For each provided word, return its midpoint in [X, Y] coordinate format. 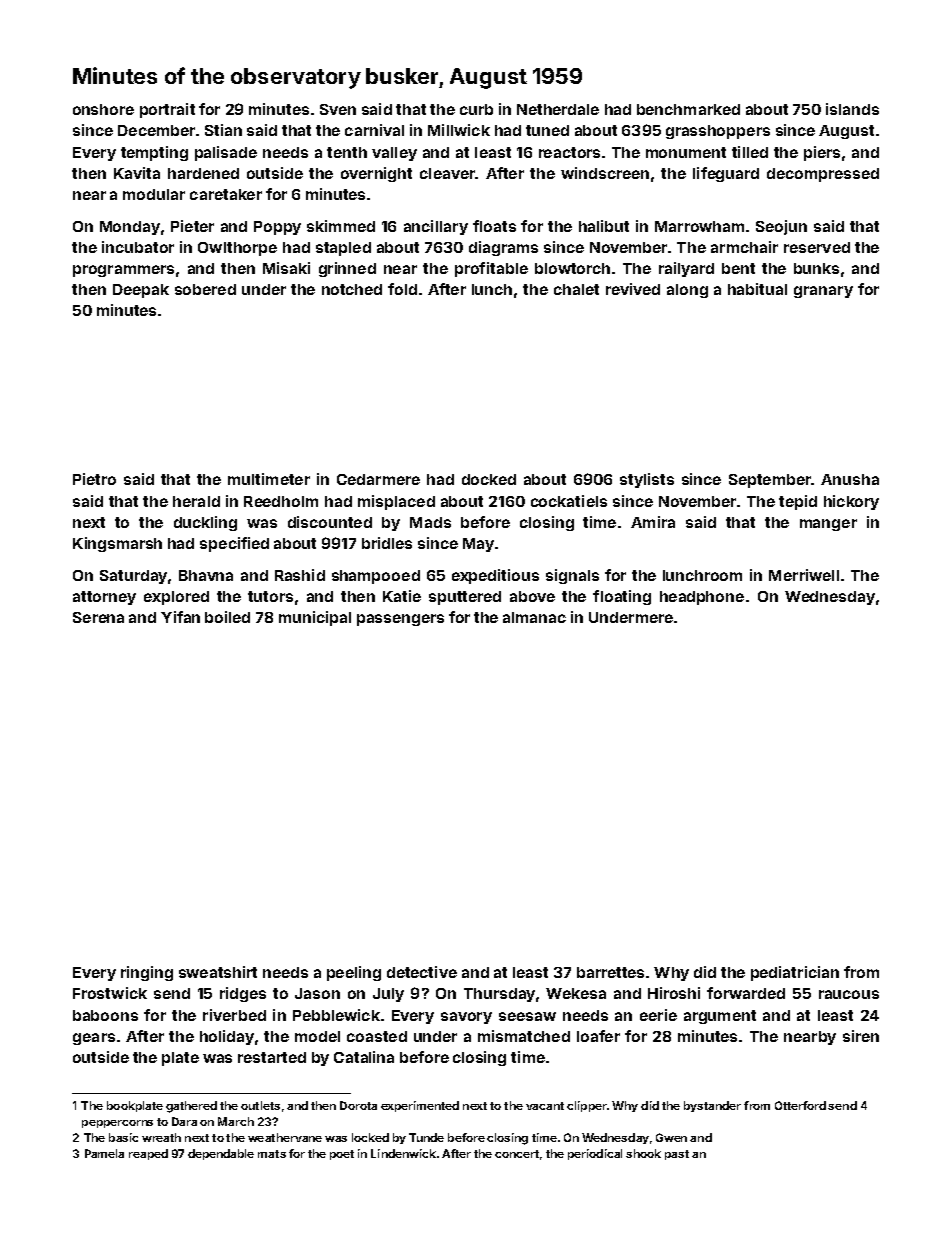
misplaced [396, 502]
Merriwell [804, 575]
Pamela [104, 1153]
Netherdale [558, 109]
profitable [491, 269]
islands [852, 109]
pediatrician [795, 973]
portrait [167, 110]
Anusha [850, 479]
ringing [147, 973]
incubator [138, 247]
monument [686, 152]
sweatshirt [218, 972]
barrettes [610, 972]
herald [196, 501]
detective [422, 972]
